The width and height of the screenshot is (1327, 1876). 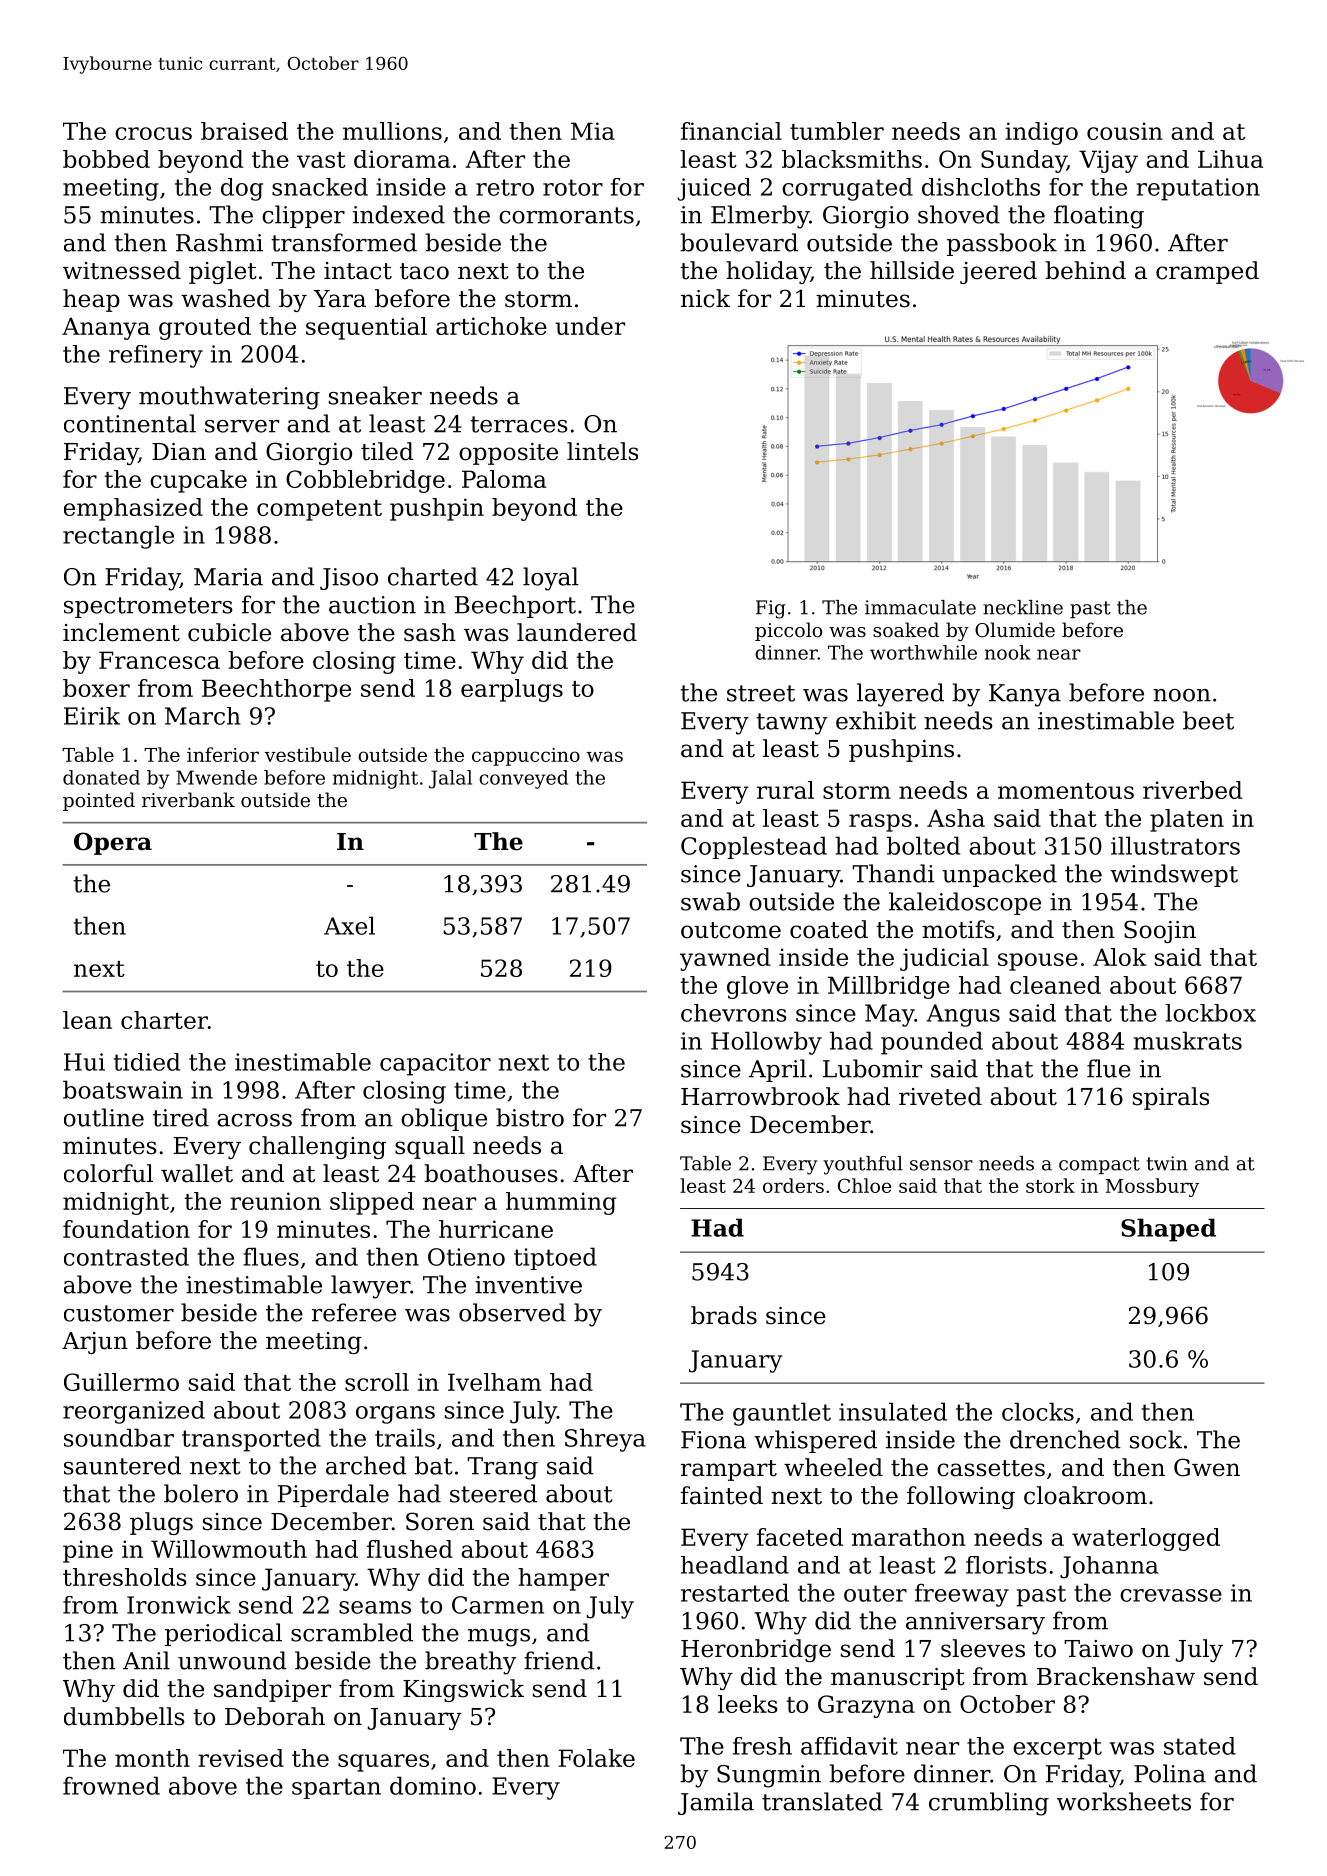 I want to click on tiptoed, so click(x=555, y=1258).
